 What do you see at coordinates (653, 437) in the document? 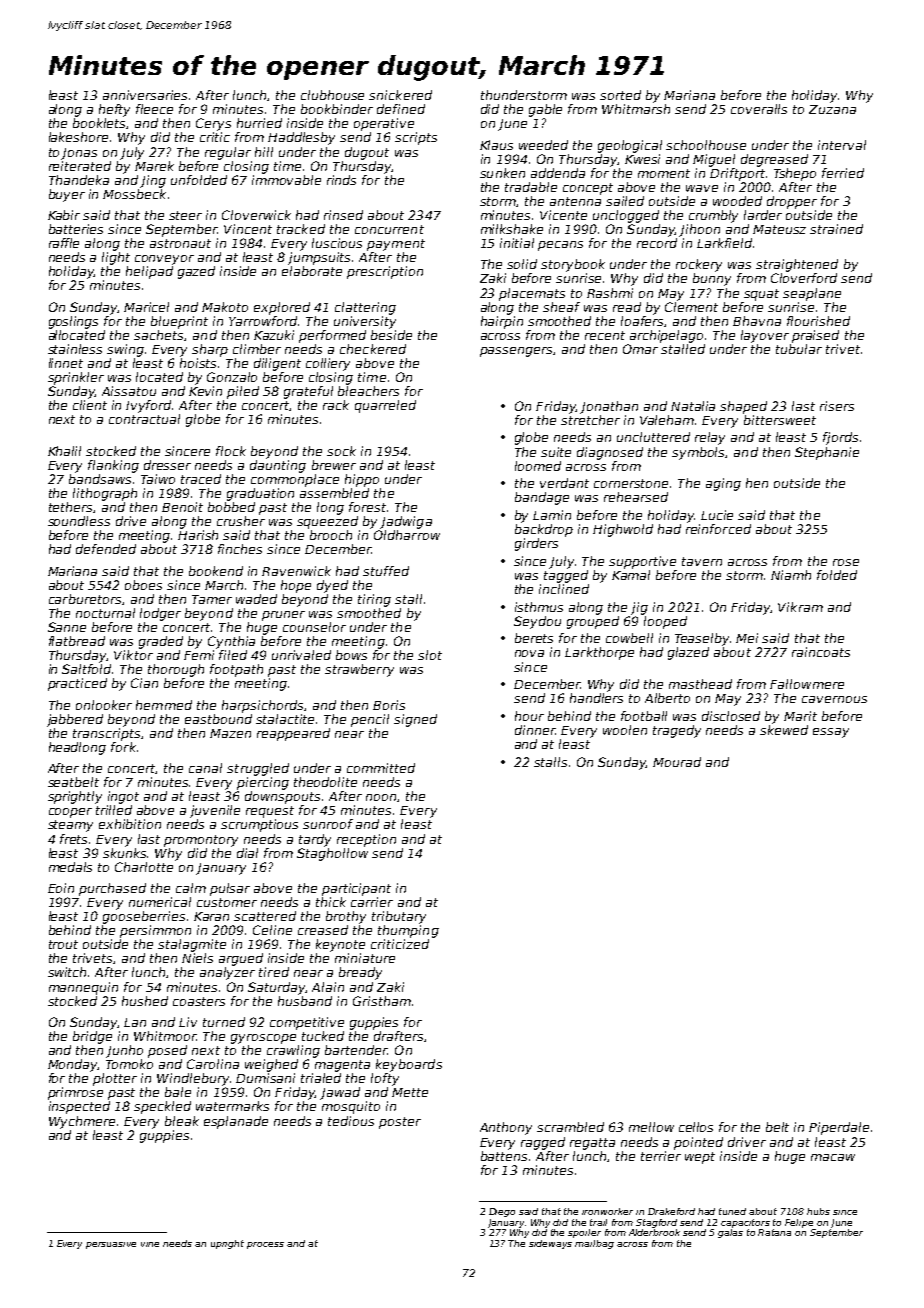
I see `uncluttered` at bounding box center [653, 437].
